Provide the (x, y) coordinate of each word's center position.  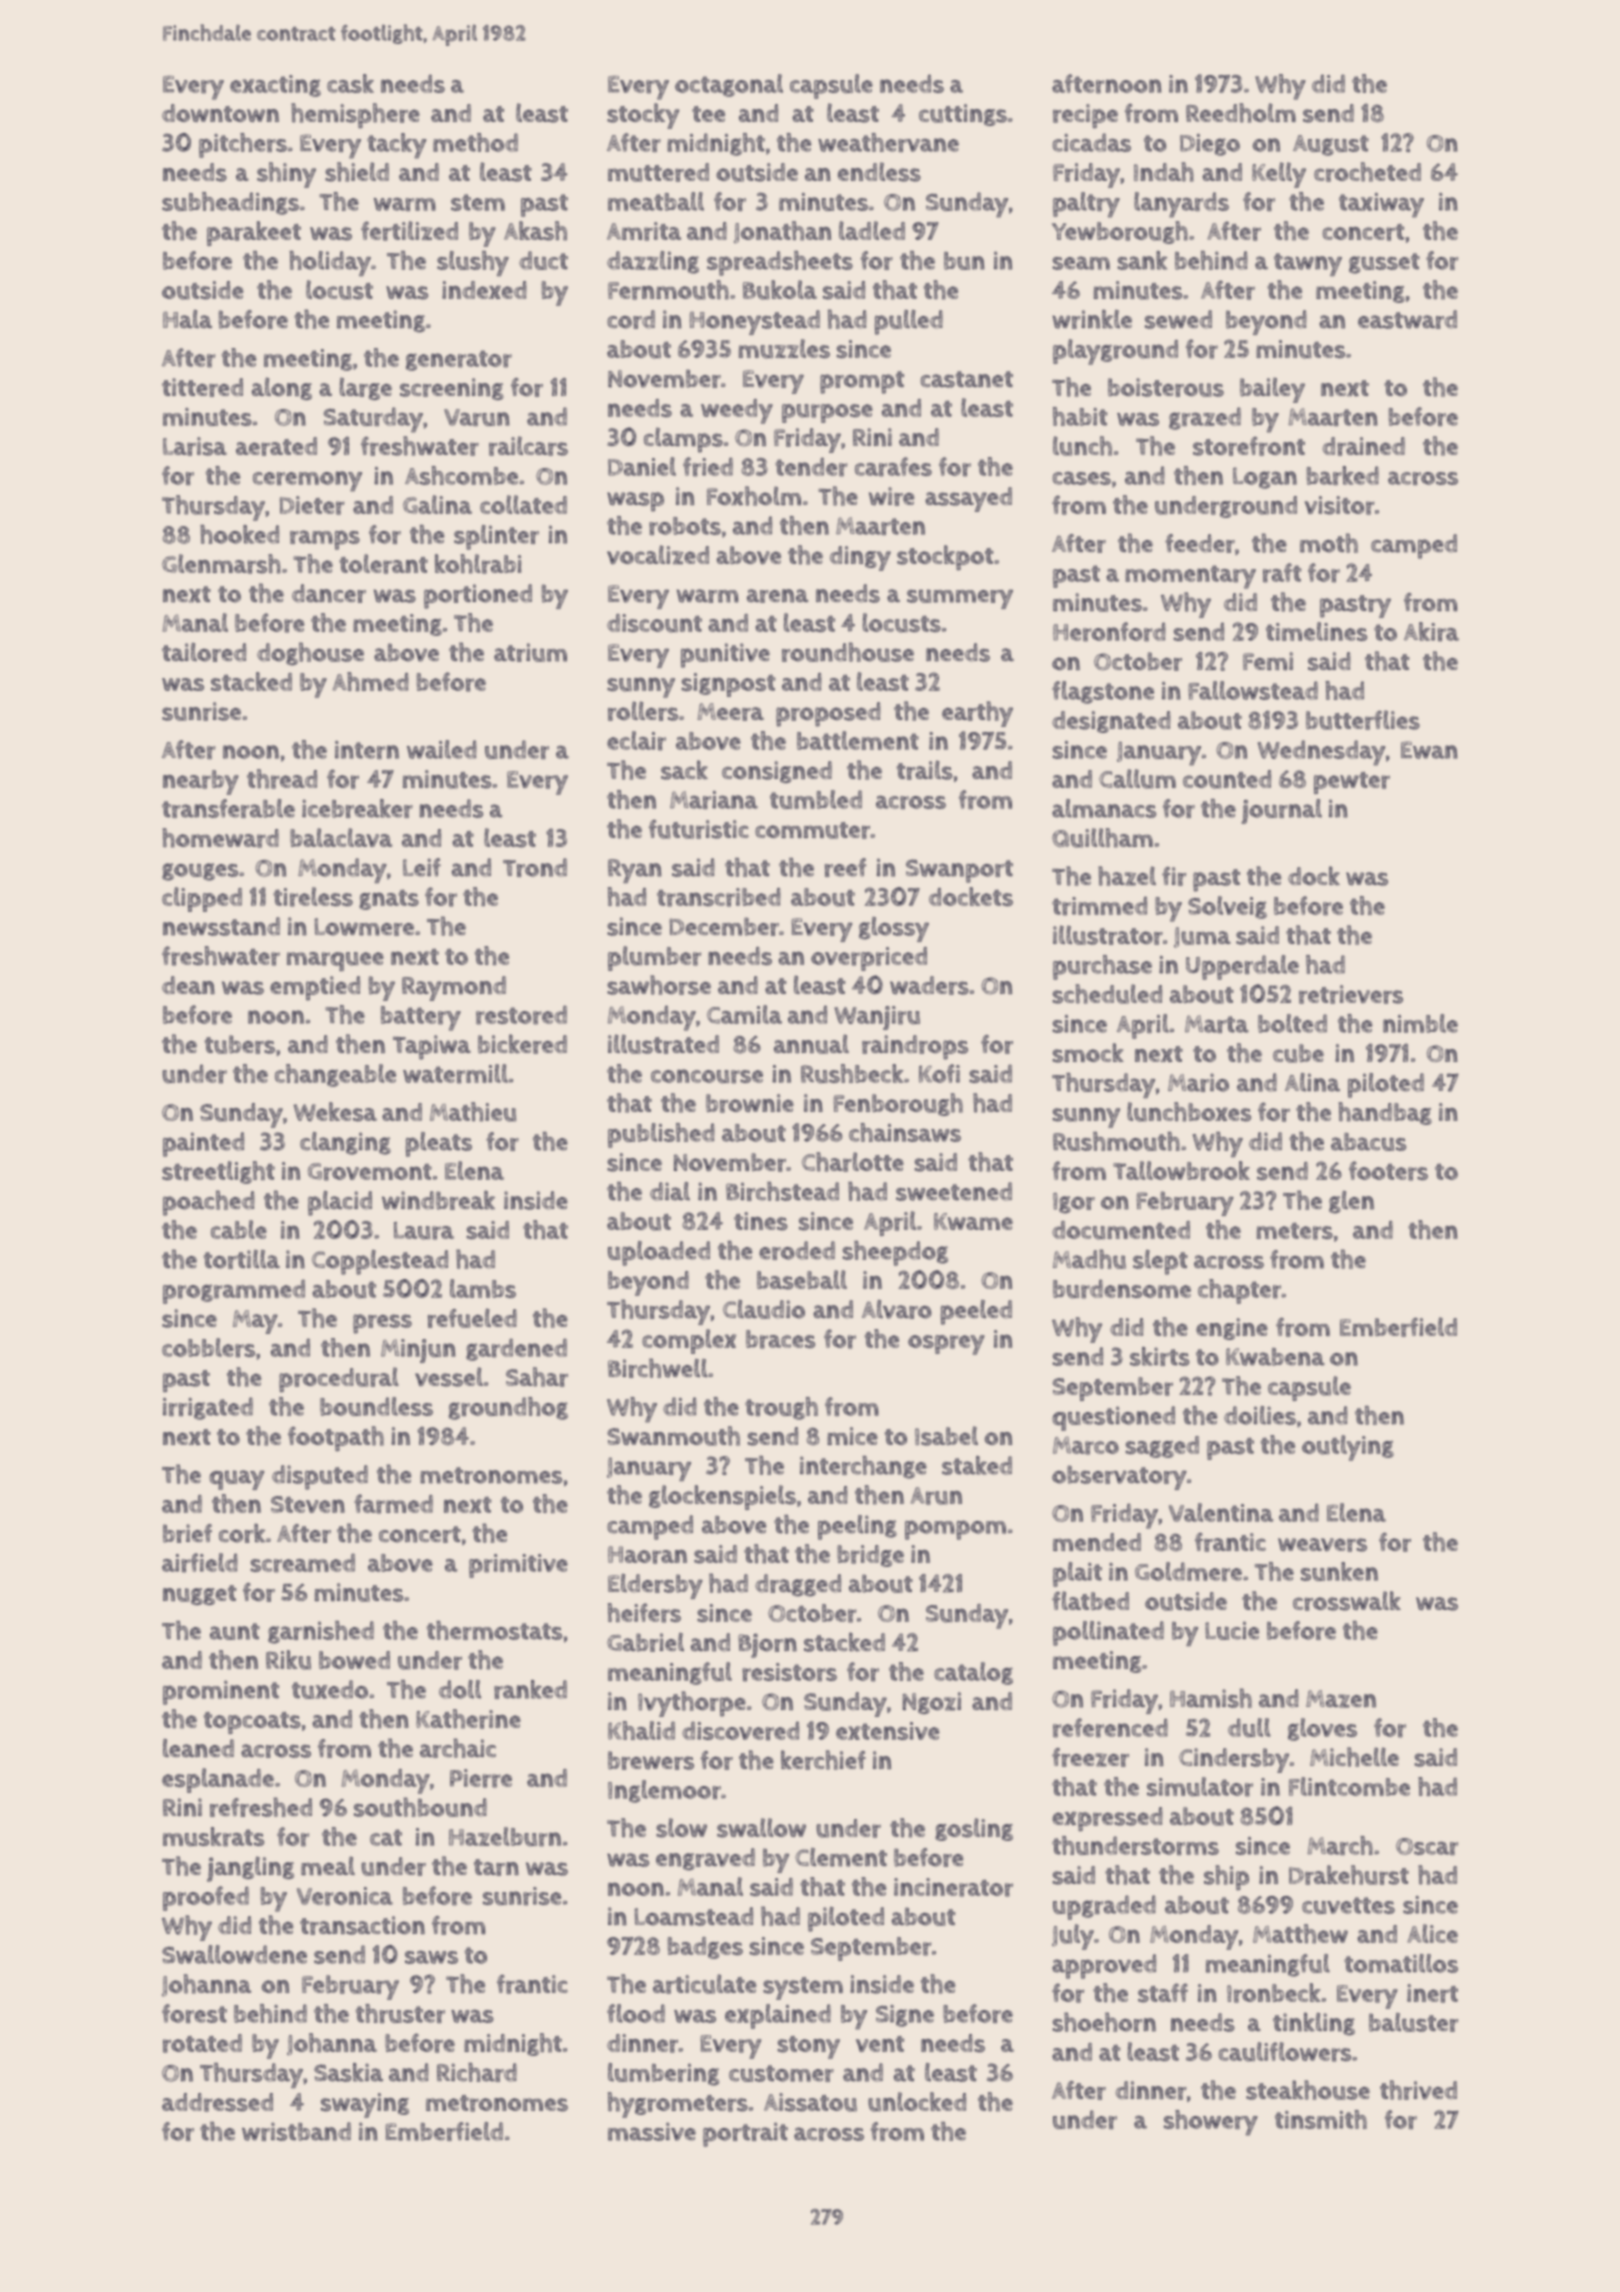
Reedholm (1241, 113)
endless (879, 172)
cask (350, 83)
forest (194, 2013)
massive (652, 2131)
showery (1211, 2123)
